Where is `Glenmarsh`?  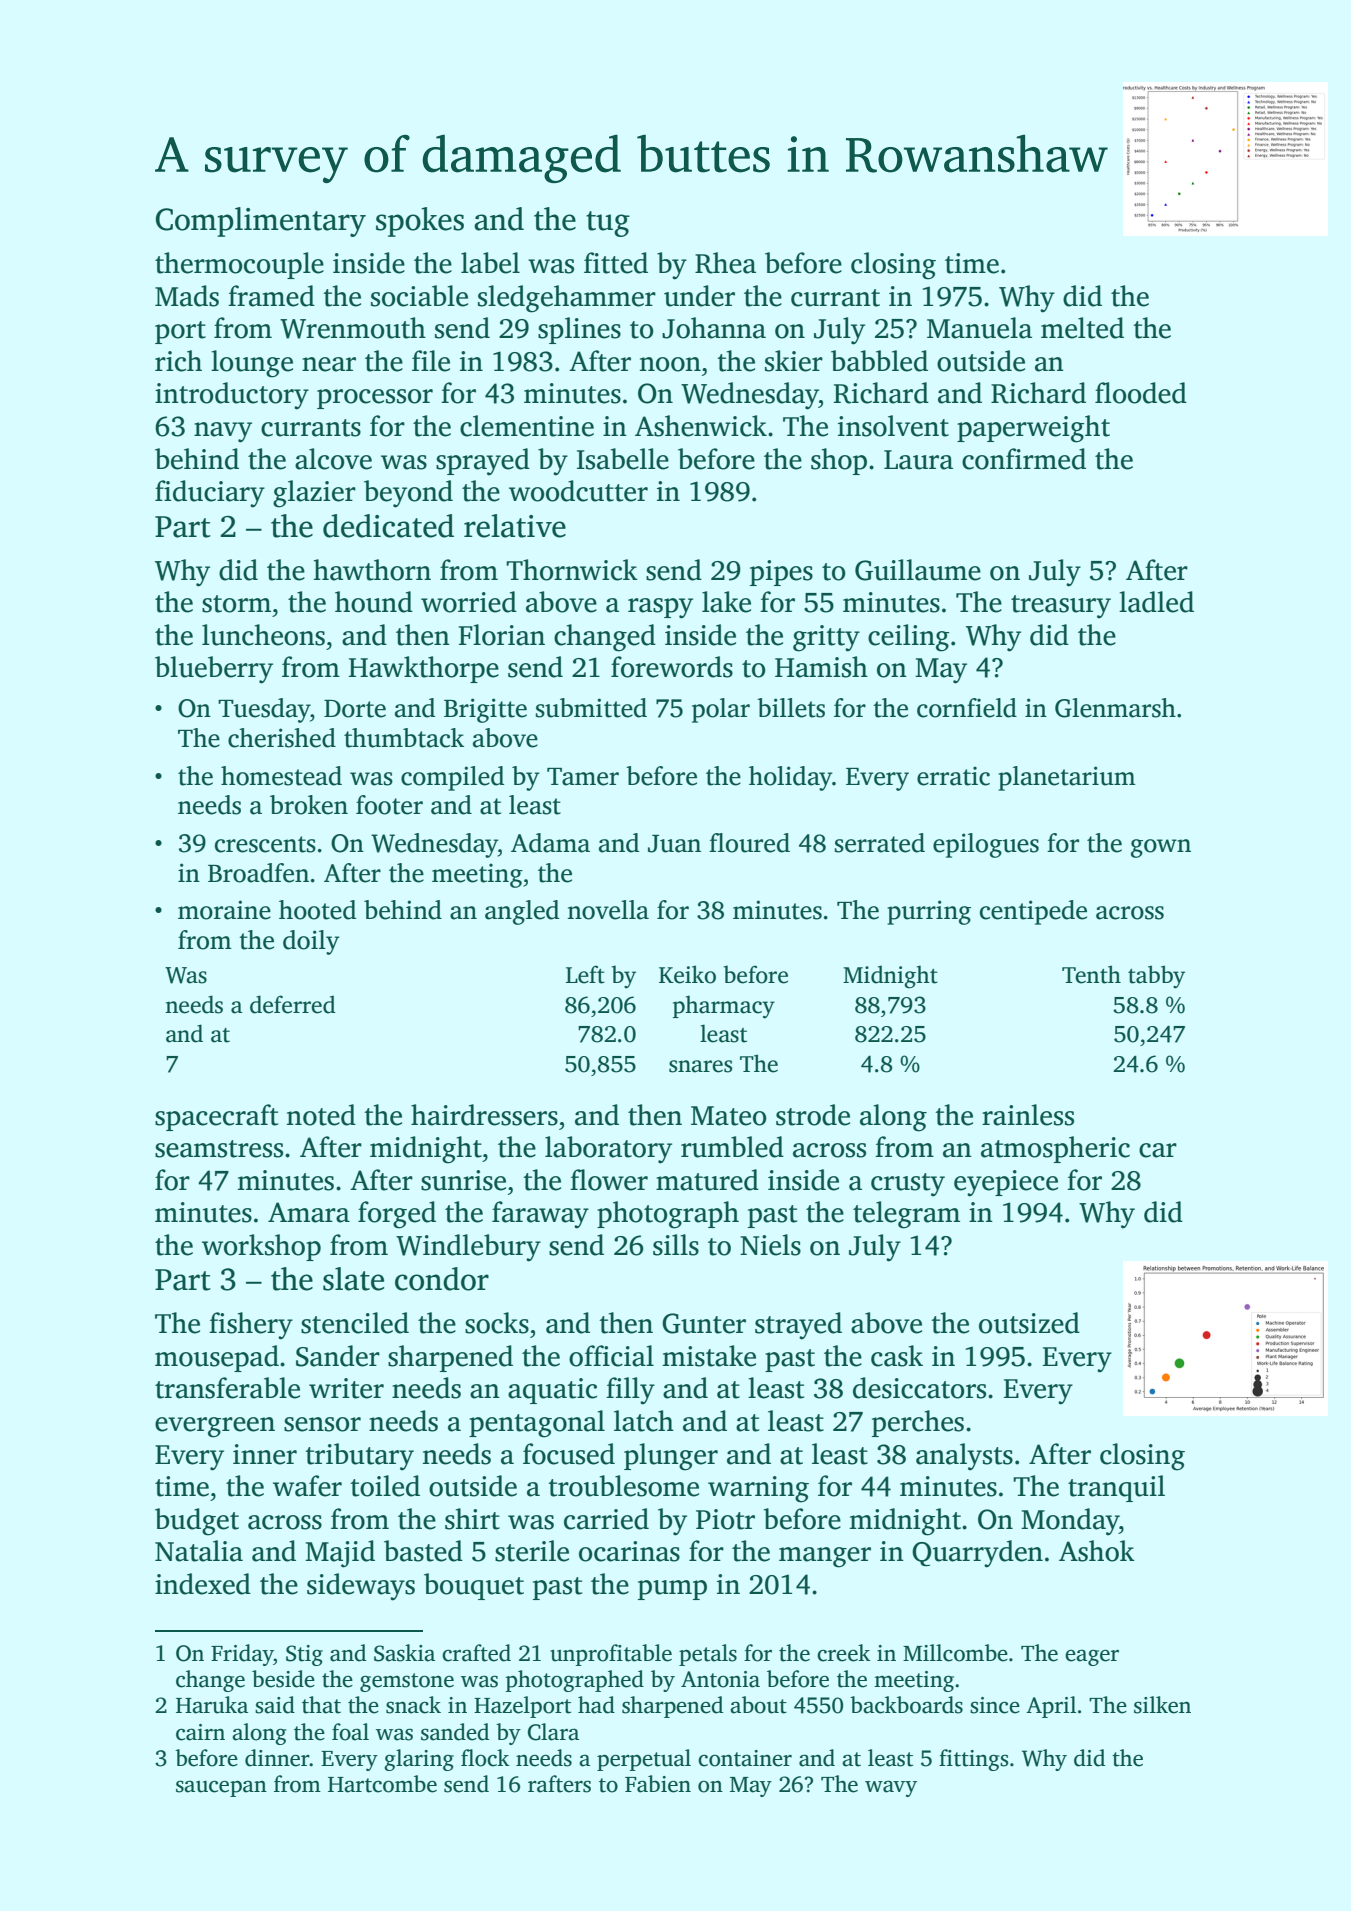
Glenmarsh is located at coordinates (1115, 708).
